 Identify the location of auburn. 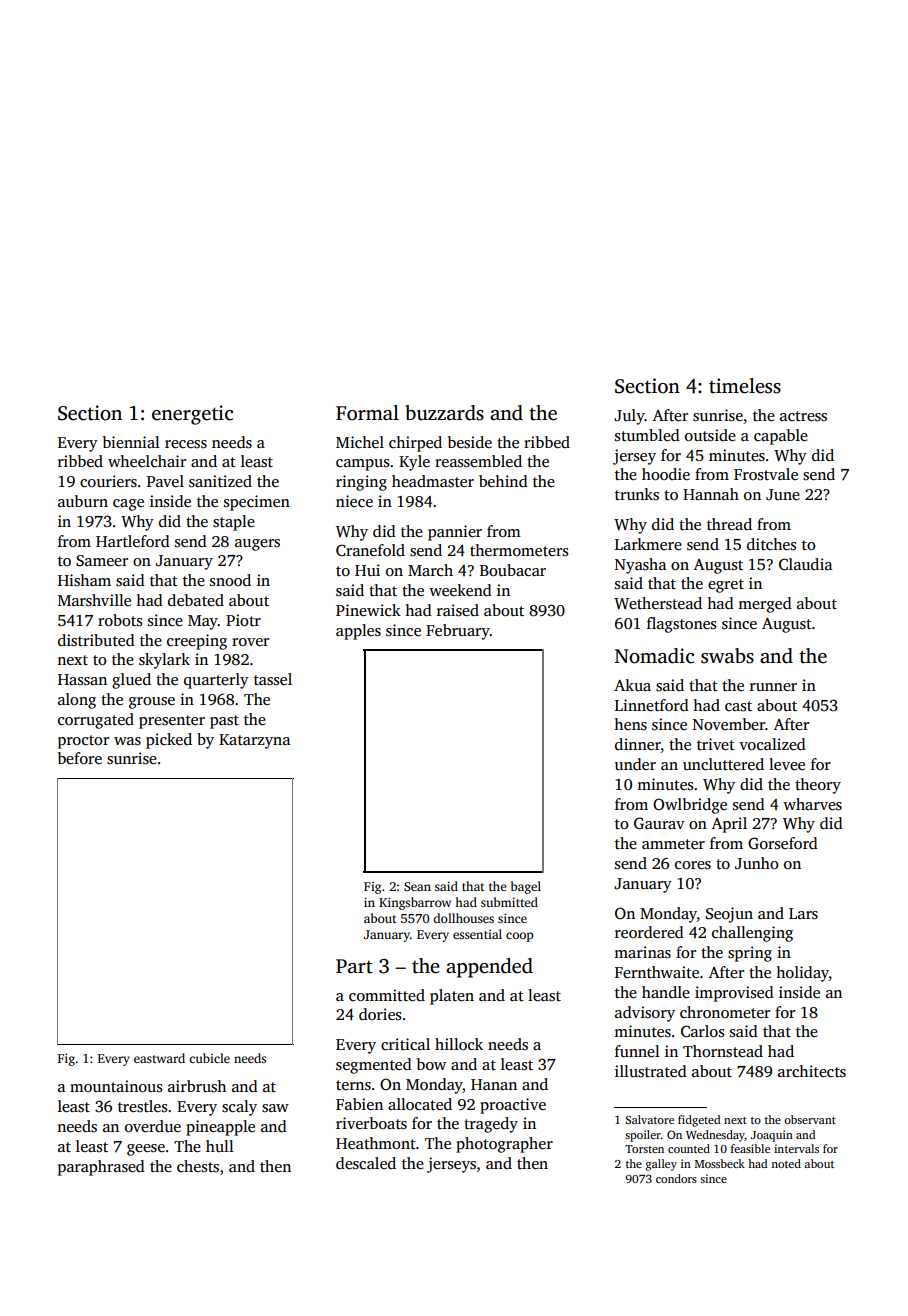
(83, 501).
